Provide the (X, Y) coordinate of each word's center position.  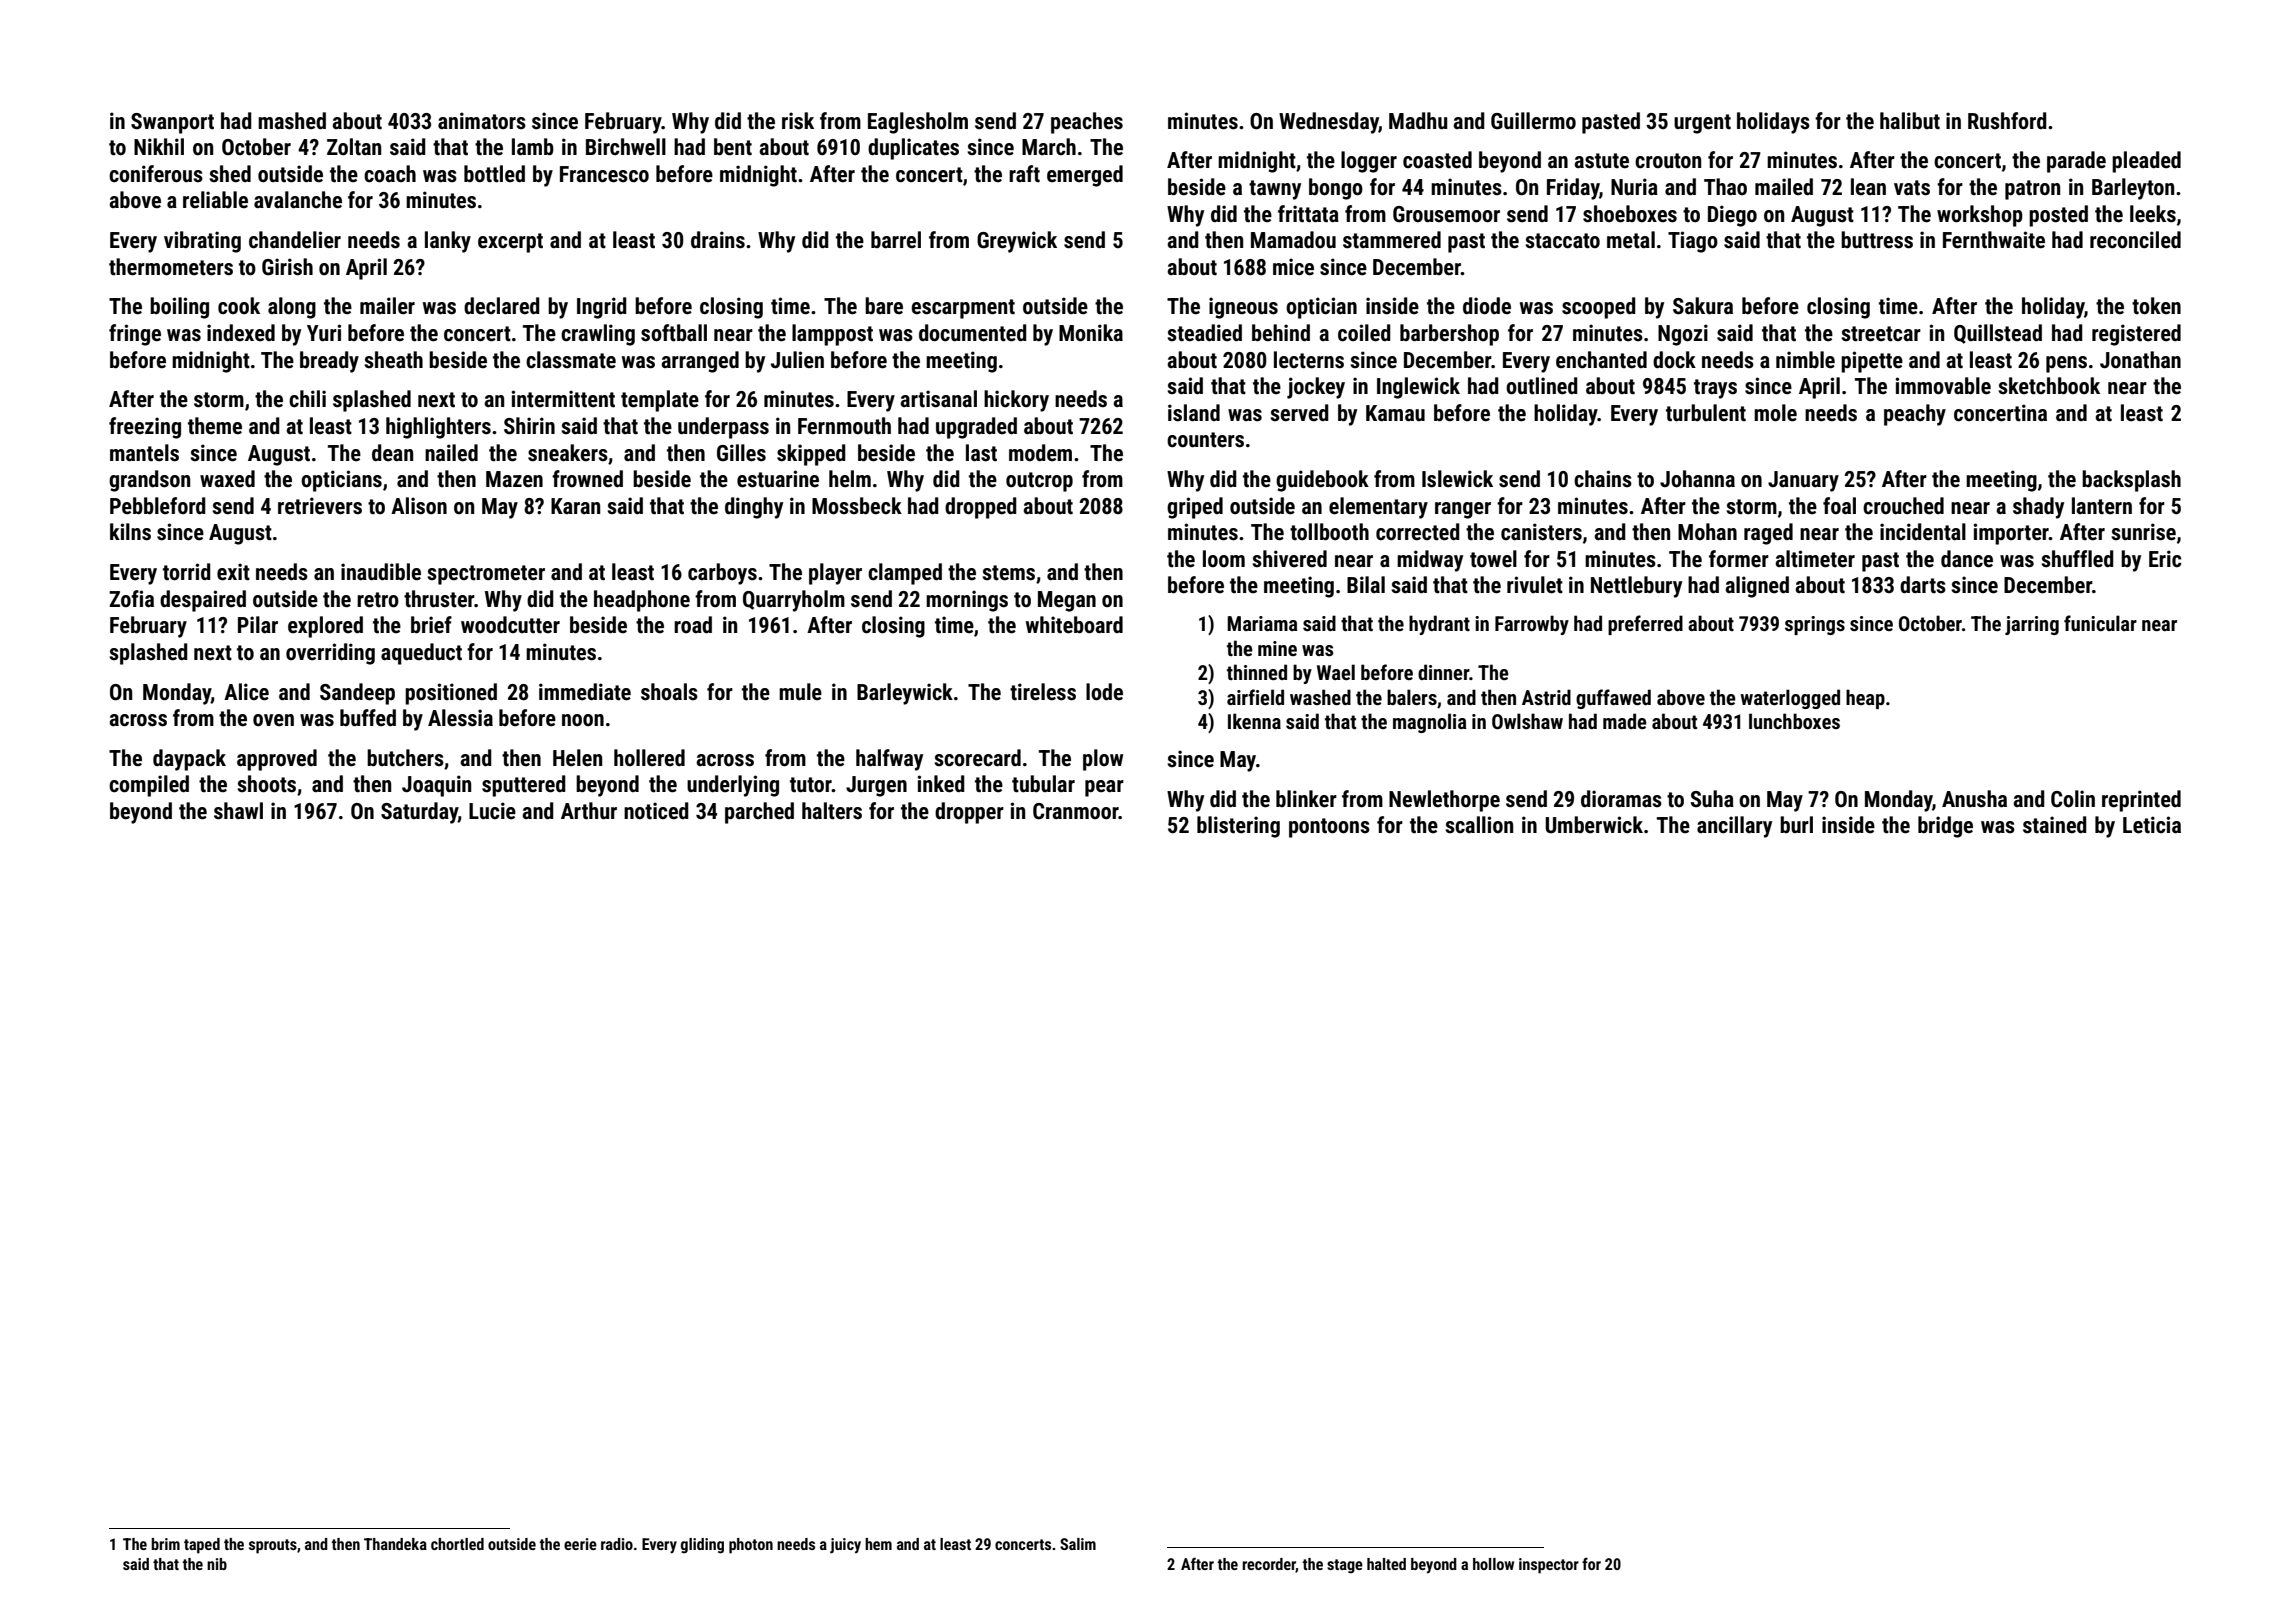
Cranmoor (1076, 811)
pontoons (1329, 828)
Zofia (131, 599)
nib (217, 1564)
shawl (238, 811)
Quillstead (1998, 334)
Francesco (604, 174)
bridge (1945, 827)
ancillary (1734, 827)
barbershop (1449, 335)
